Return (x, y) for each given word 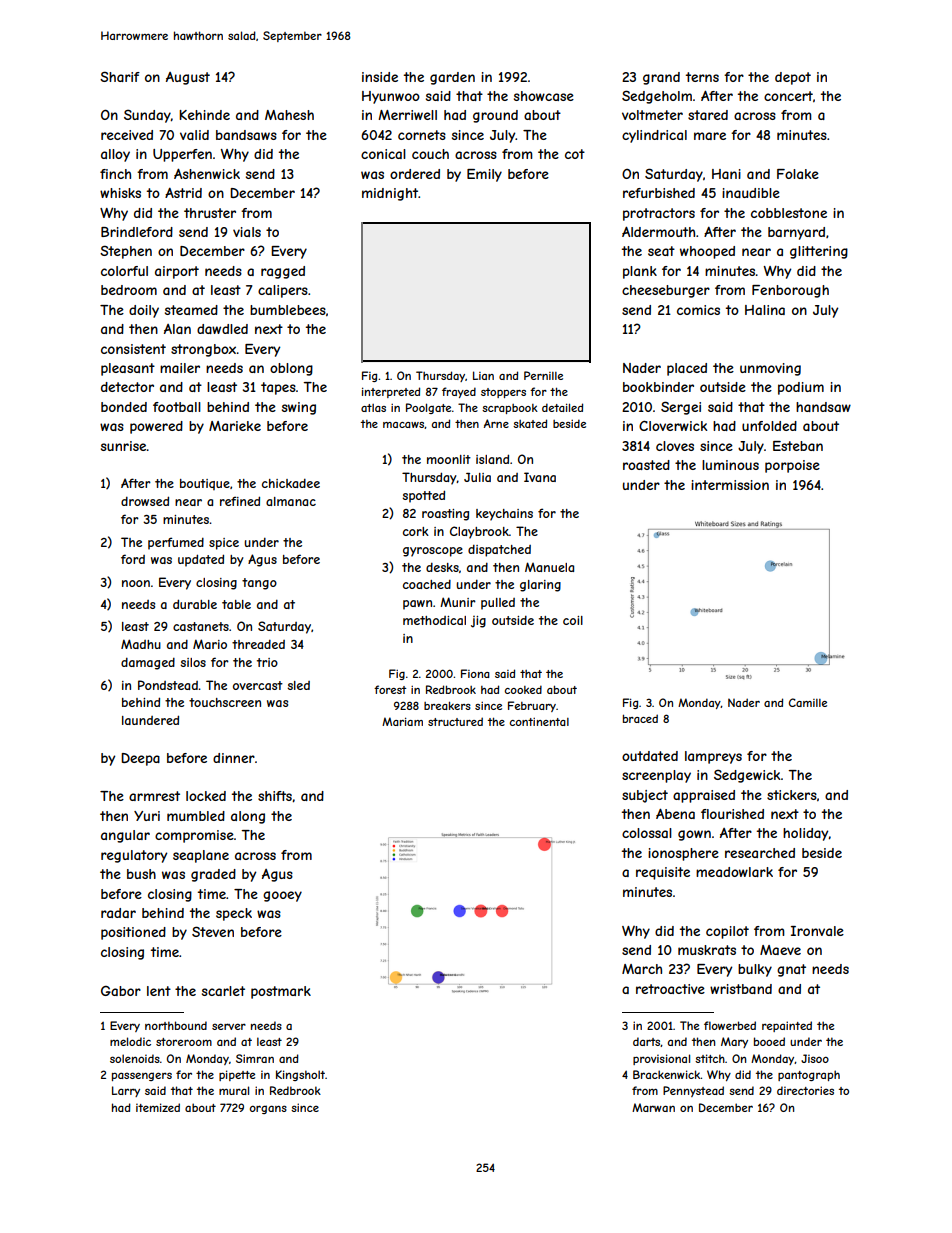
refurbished (659, 193)
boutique (205, 484)
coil (573, 620)
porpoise (792, 466)
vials (247, 232)
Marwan (653, 1107)
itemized (158, 1107)
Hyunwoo (391, 97)
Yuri (147, 816)
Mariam (402, 721)
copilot (727, 932)
